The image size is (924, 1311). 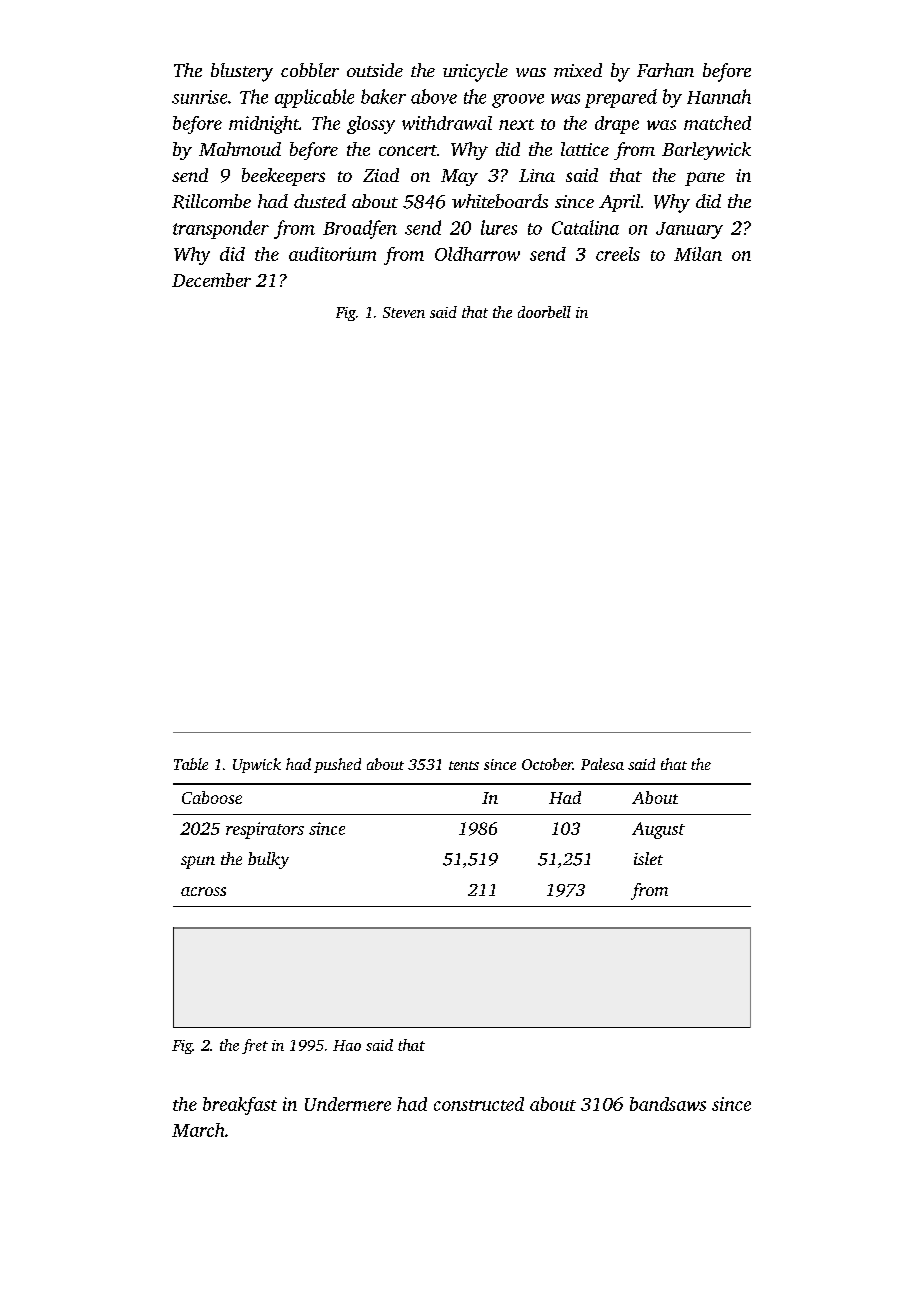 What do you see at coordinates (404, 312) in the page?
I see `Steven` at bounding box center [404, 312].
